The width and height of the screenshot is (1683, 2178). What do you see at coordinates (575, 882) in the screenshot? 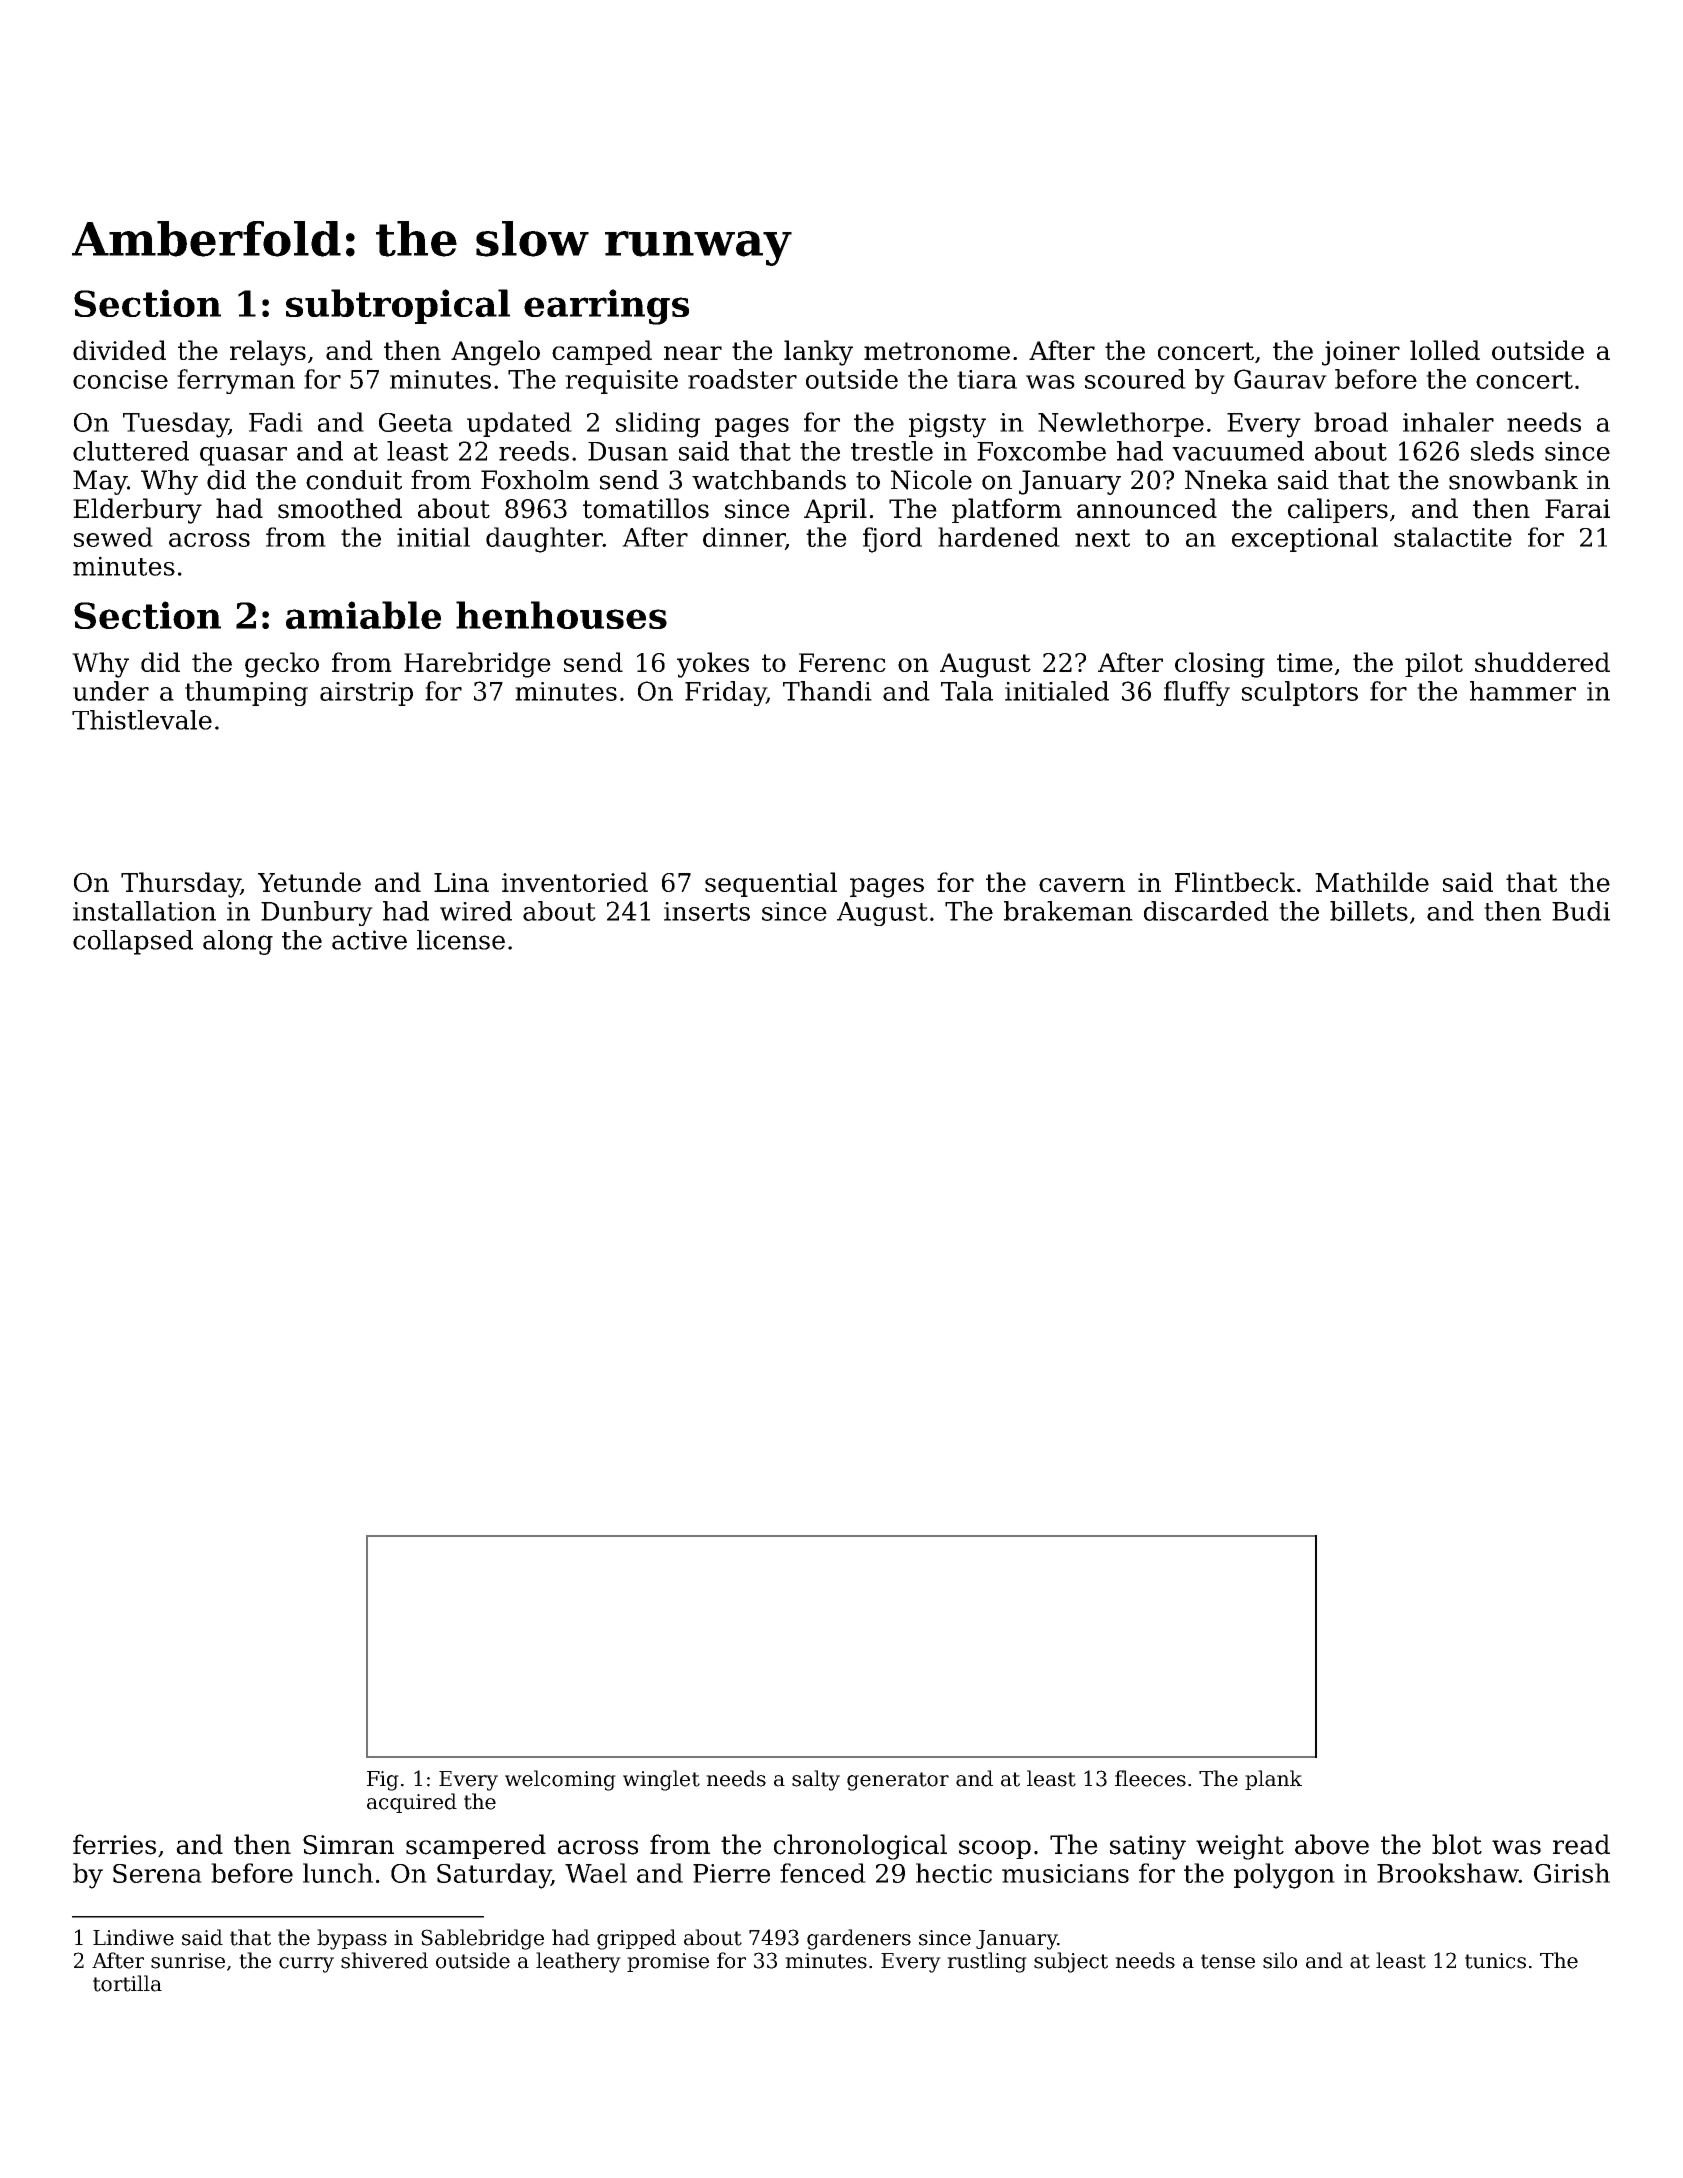
I see `inventoried` at bounding box center [575, 882].
